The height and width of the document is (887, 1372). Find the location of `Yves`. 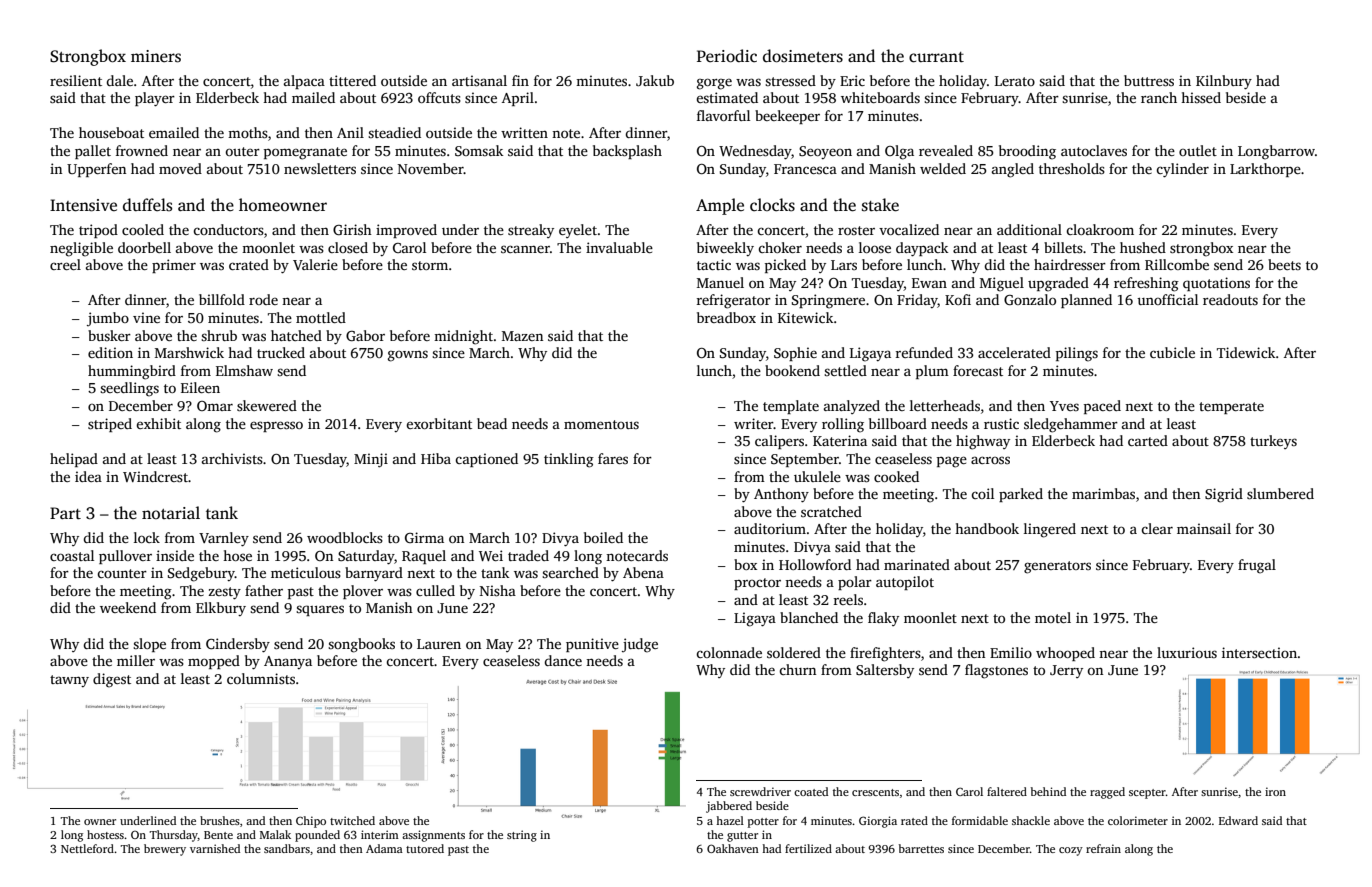

Yves is located at coordinates (1064, 406).
